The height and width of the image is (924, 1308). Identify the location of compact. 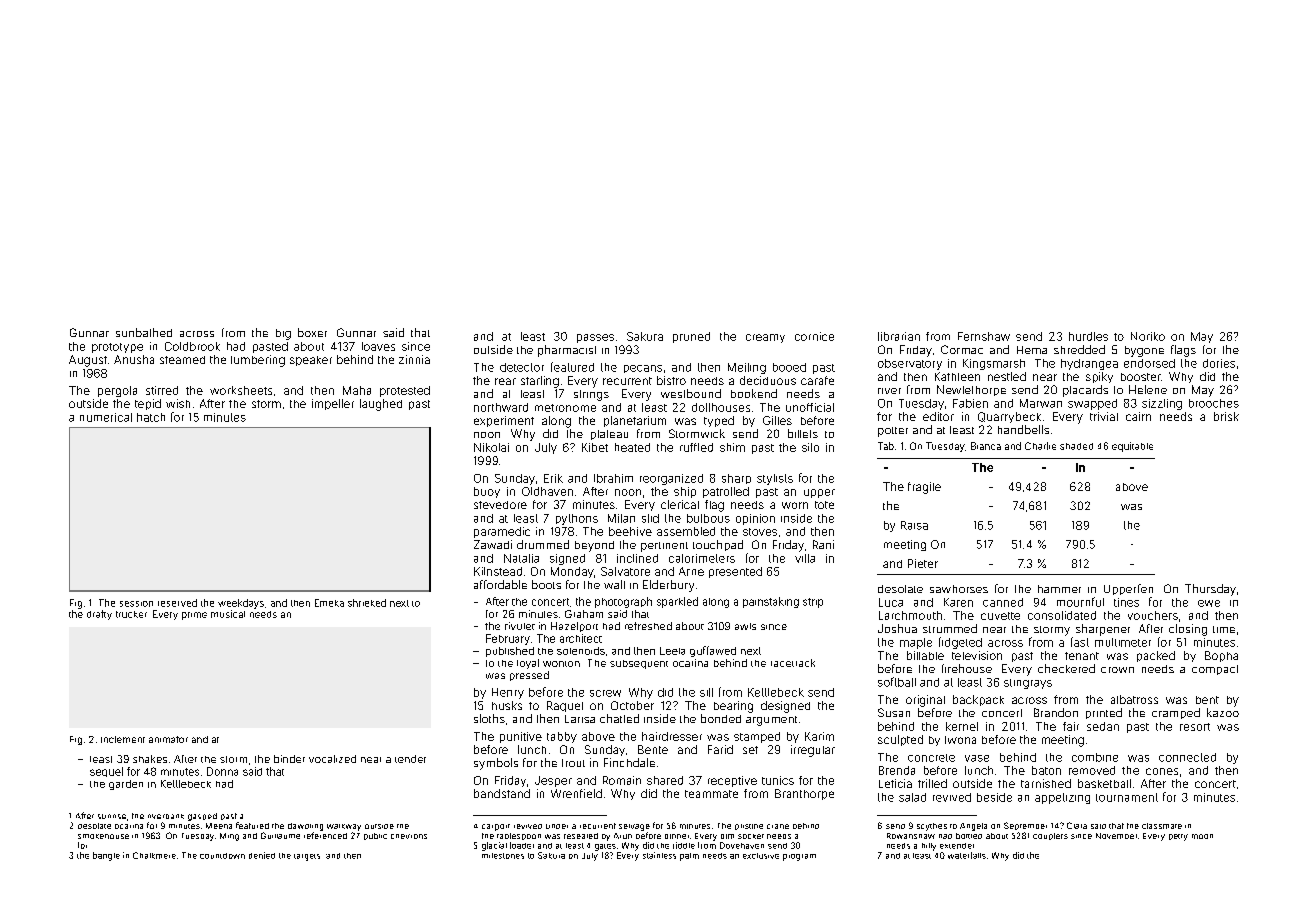
(1215, 670).
